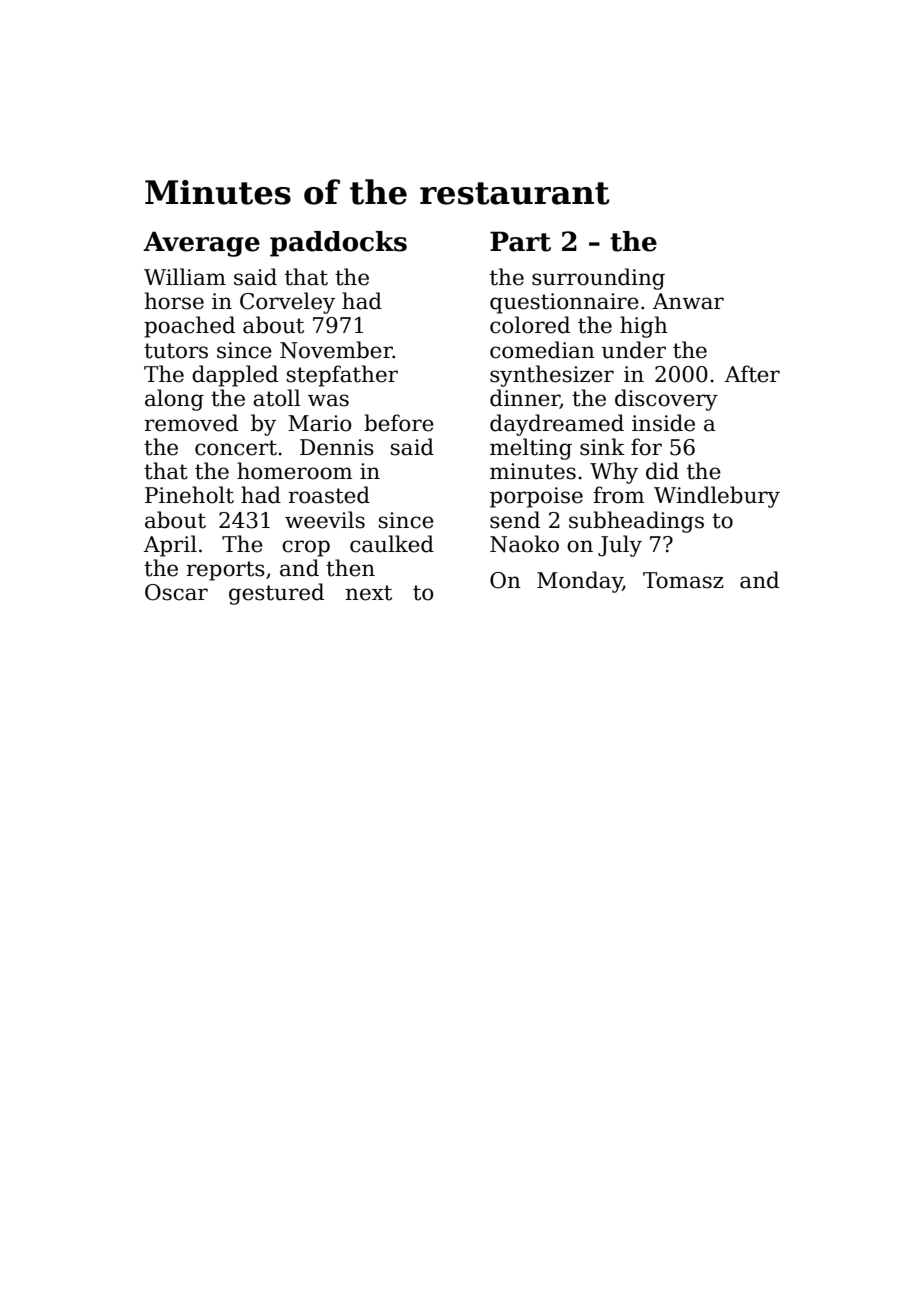 The height and width of the page is (1311, 924). Describe the element at coordinates (338, 244) in the page. I see `paddocks` at that location.
